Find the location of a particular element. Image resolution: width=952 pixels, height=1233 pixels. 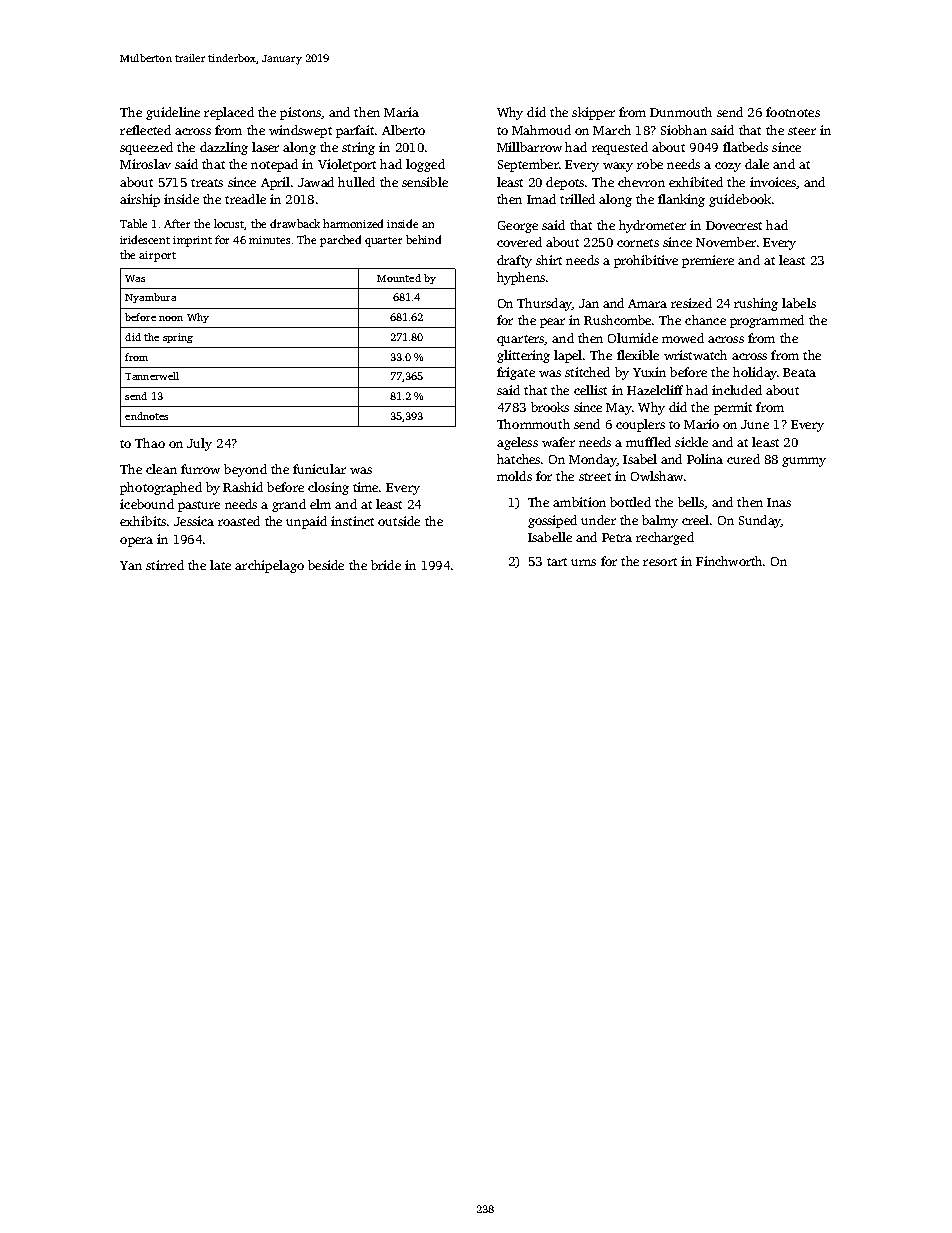

iridescent is located at coordinates (145, 239).
